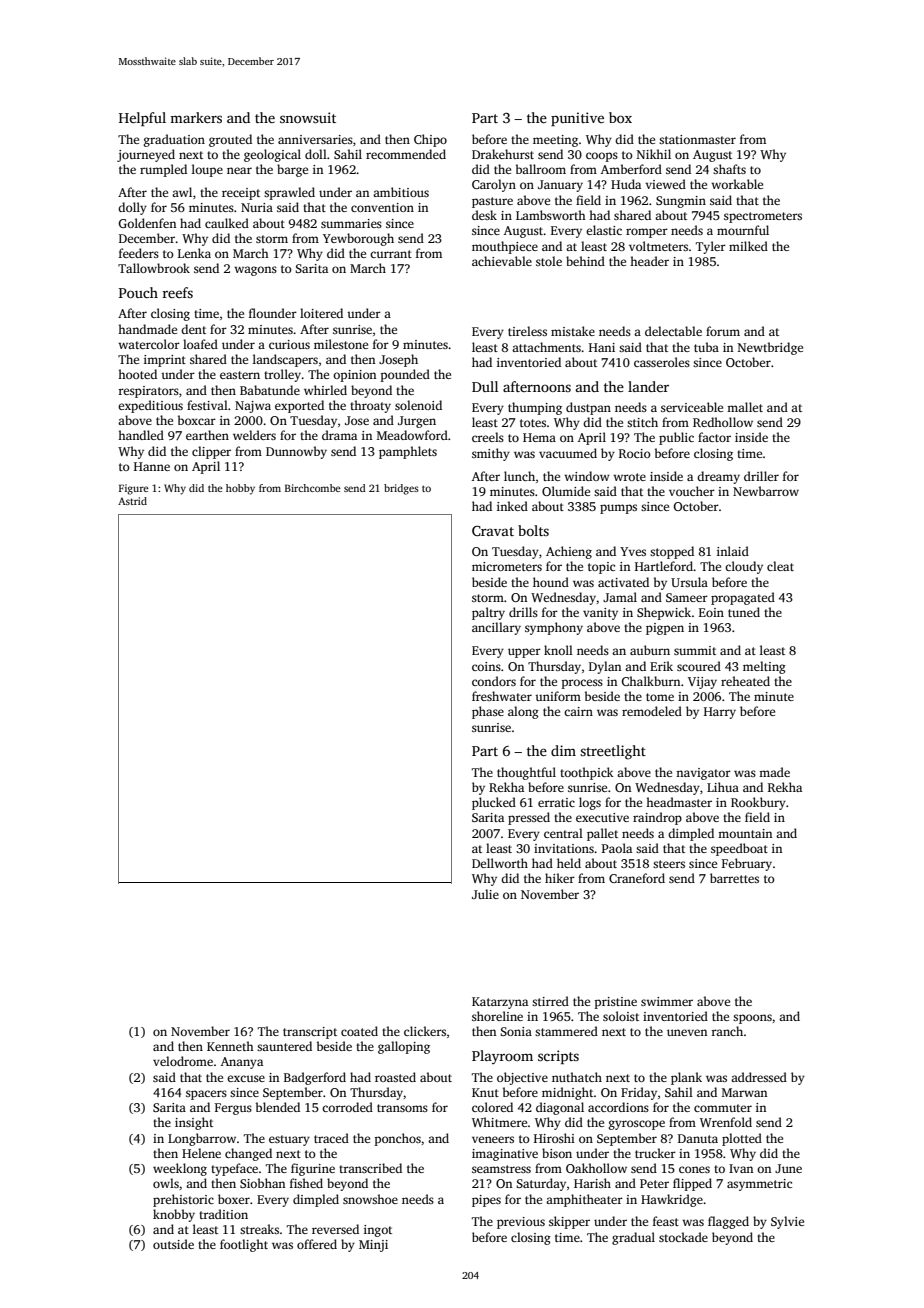 Image resolution: width=924 pixels, height=1308 pixels. What do you see at coordinates (262, 1183) in the screenshot?
I see `Siobhan` at bounding box center [262, 1183].
